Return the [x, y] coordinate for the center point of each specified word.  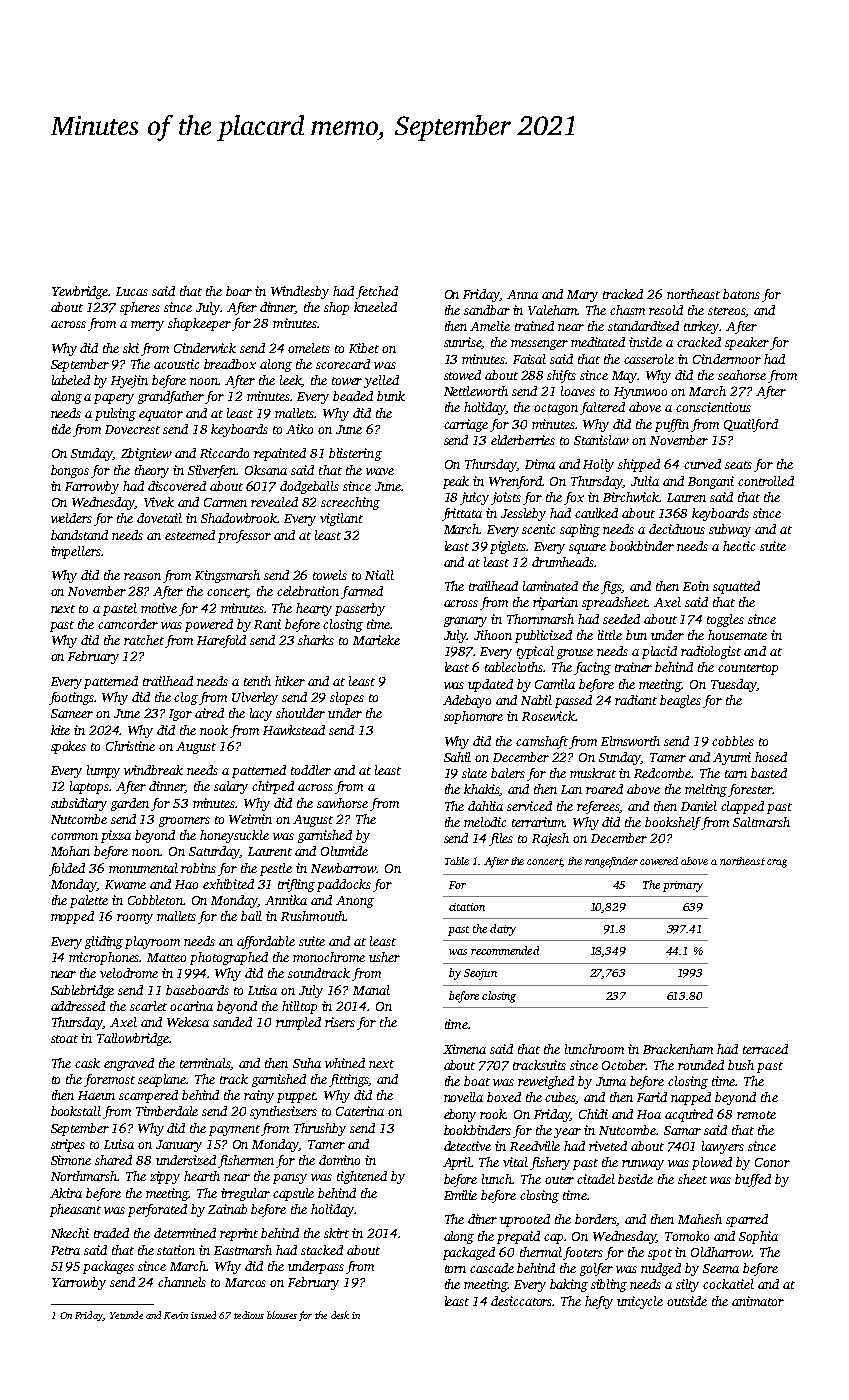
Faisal [529, 359]
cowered [659, 861]
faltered [602, 408]
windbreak [153, 770]
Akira [66, 1193]
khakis [482, 790]
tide [61, 429]
